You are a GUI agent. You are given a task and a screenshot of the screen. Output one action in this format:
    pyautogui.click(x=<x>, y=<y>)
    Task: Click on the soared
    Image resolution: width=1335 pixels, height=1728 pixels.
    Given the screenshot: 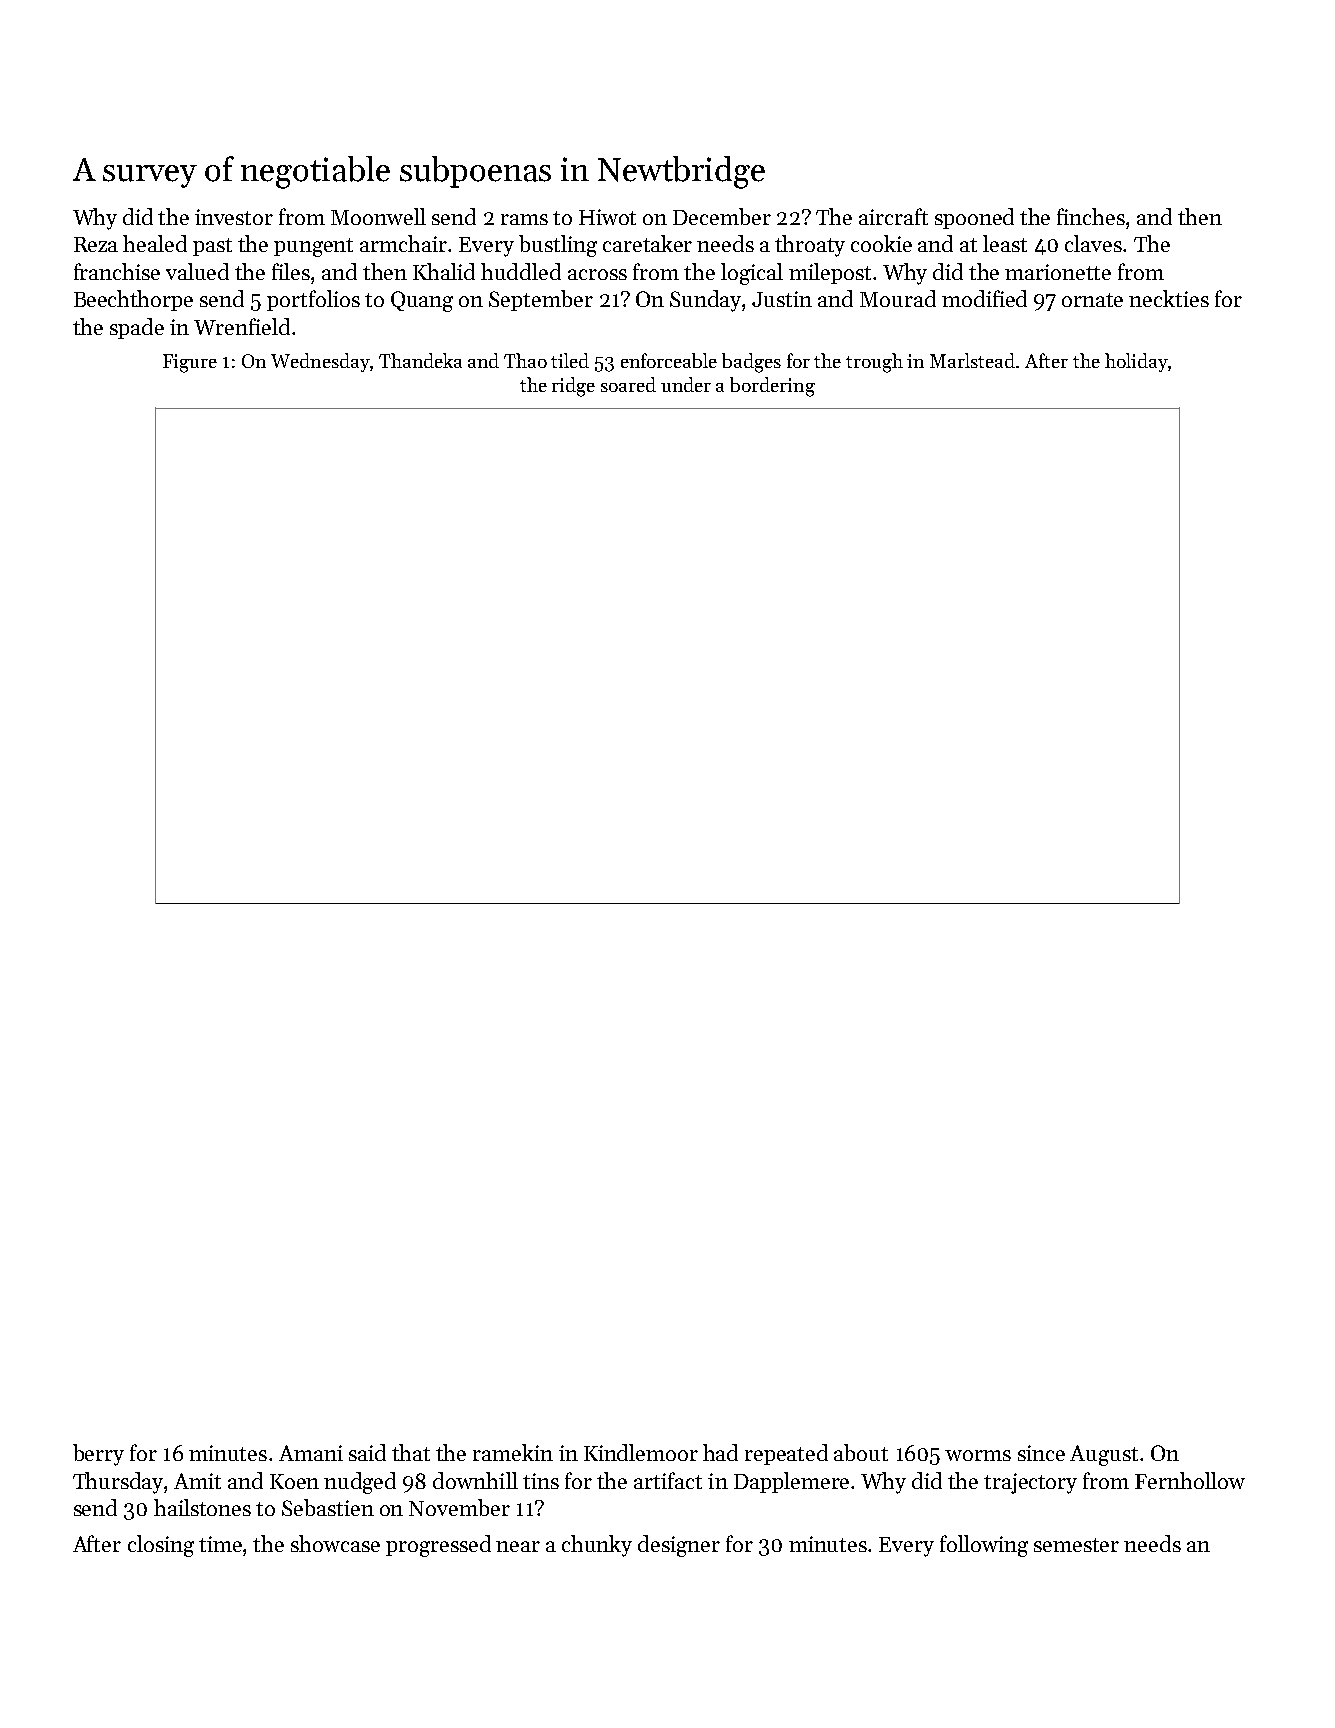 What is the action you would take?
    pyautogui.click(x=628, y=384)
